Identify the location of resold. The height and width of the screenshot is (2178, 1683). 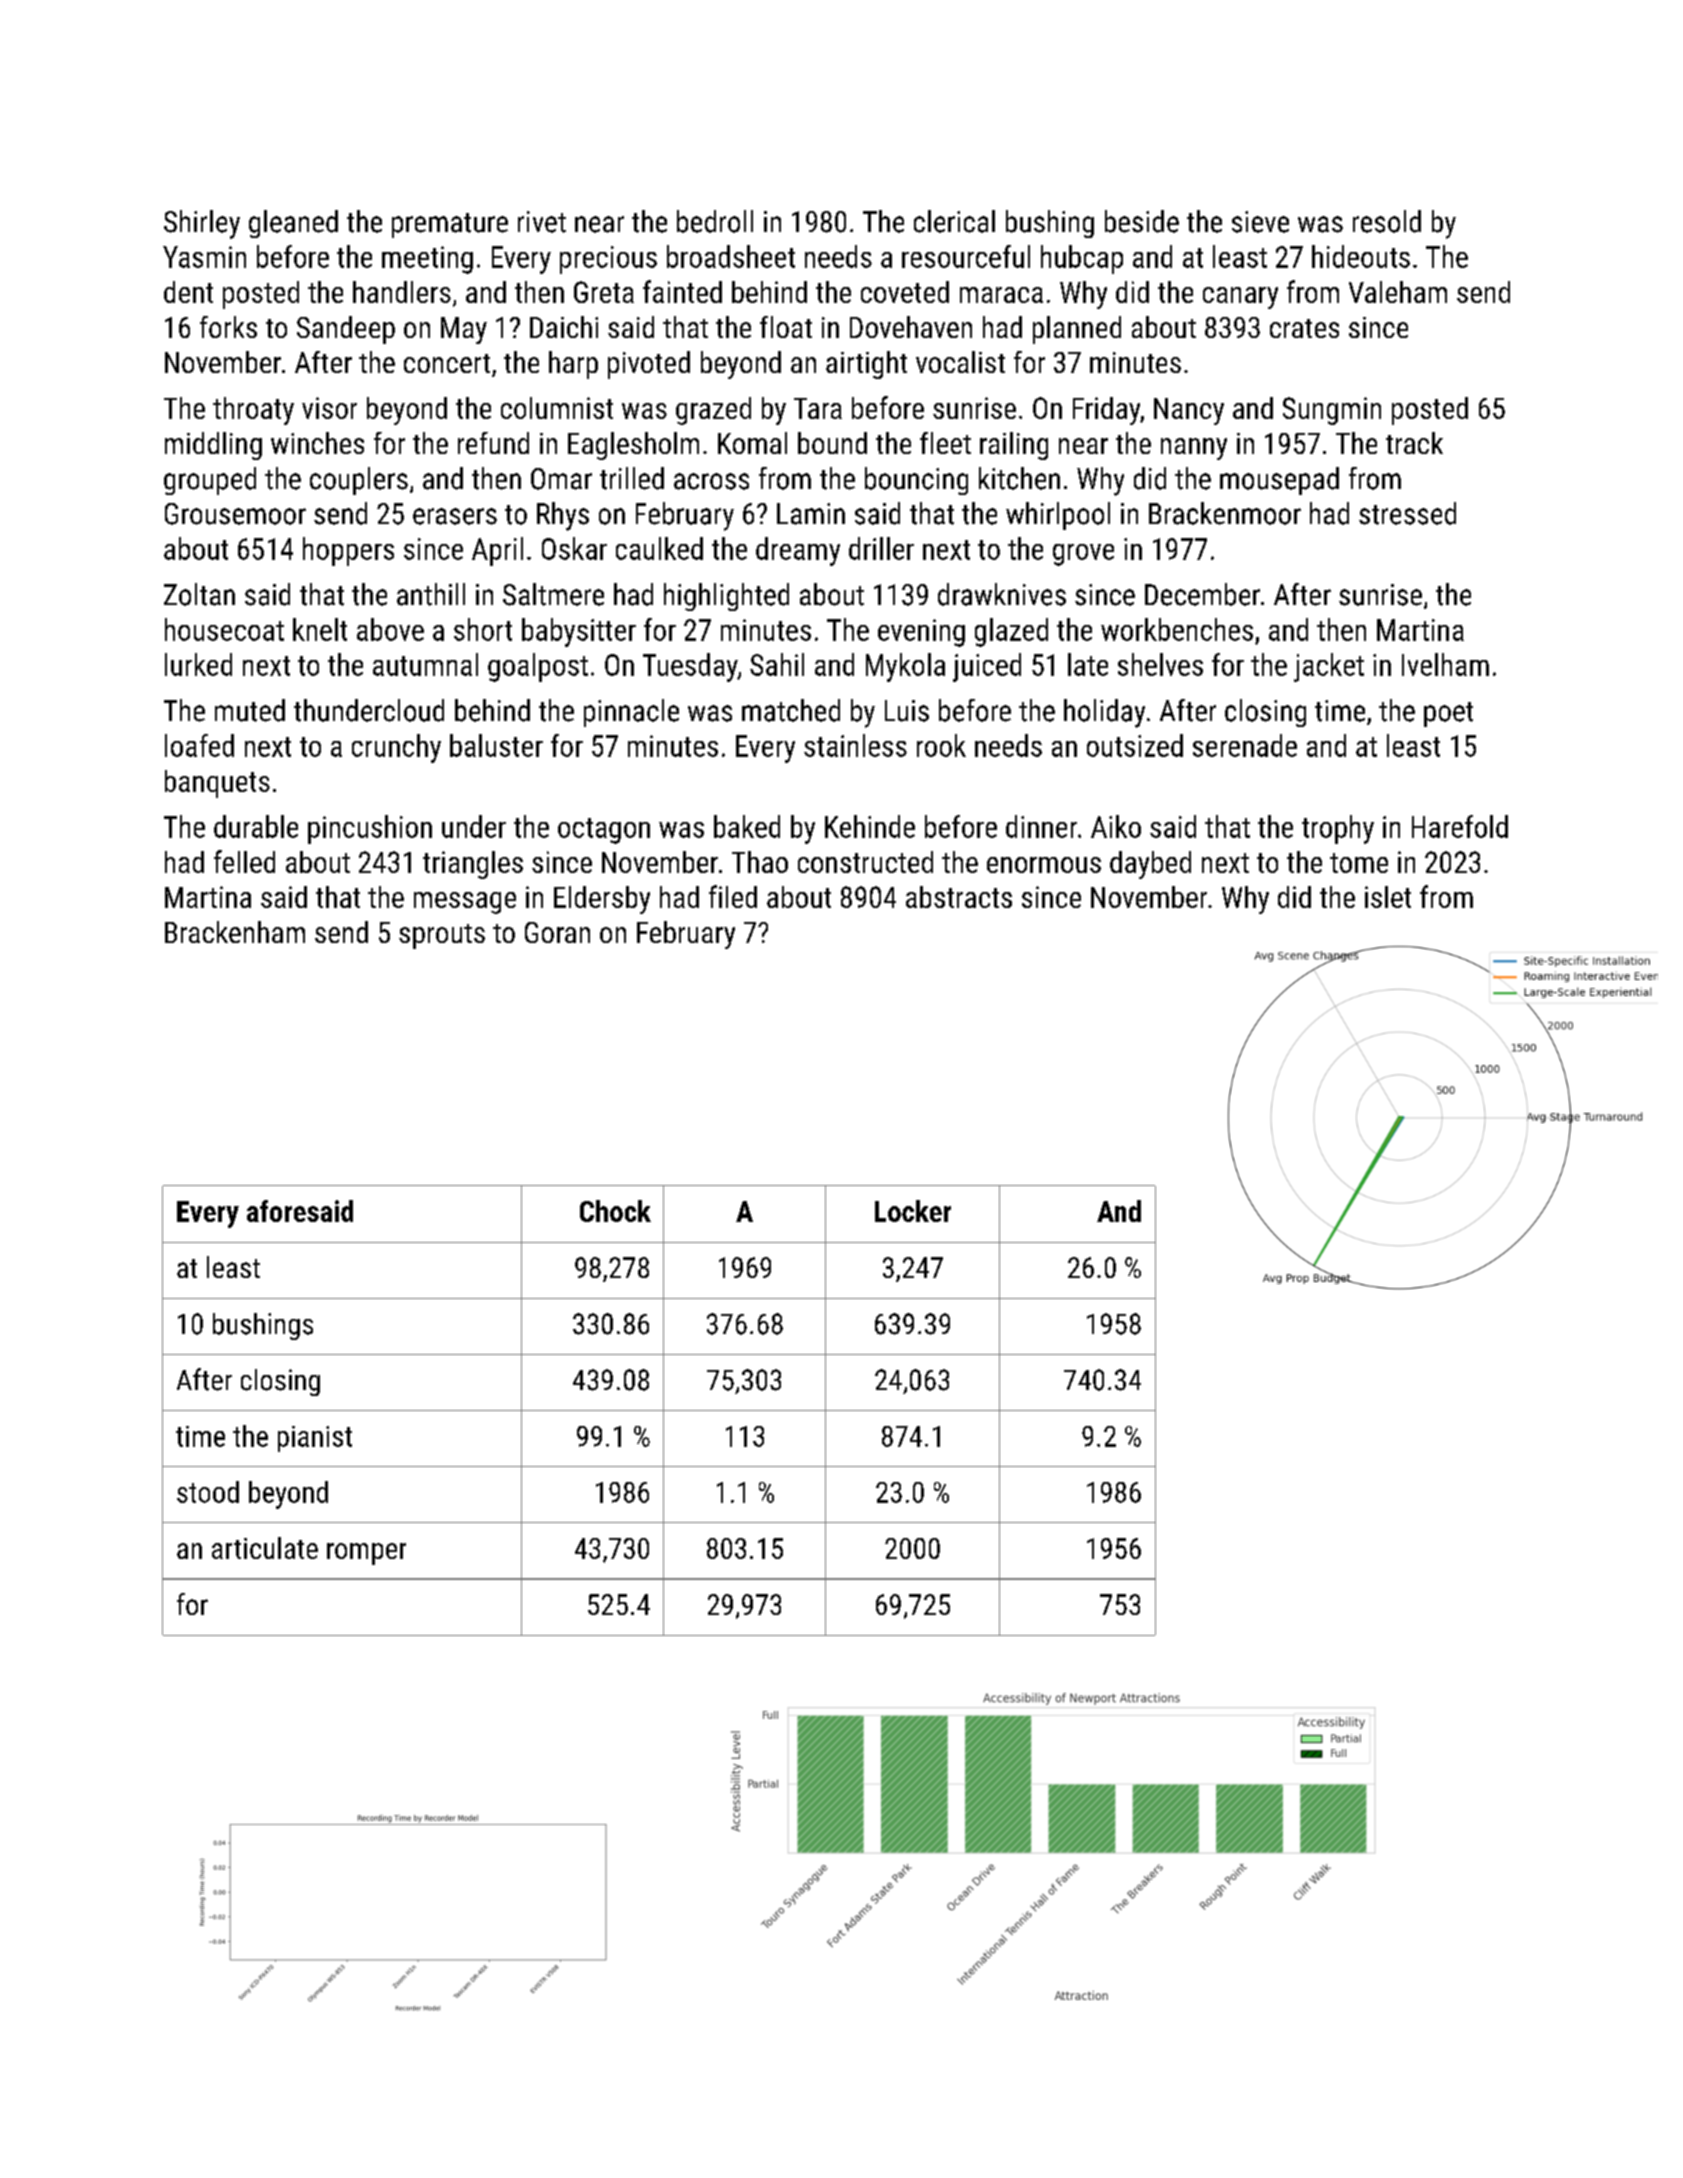
(1387, 221).
